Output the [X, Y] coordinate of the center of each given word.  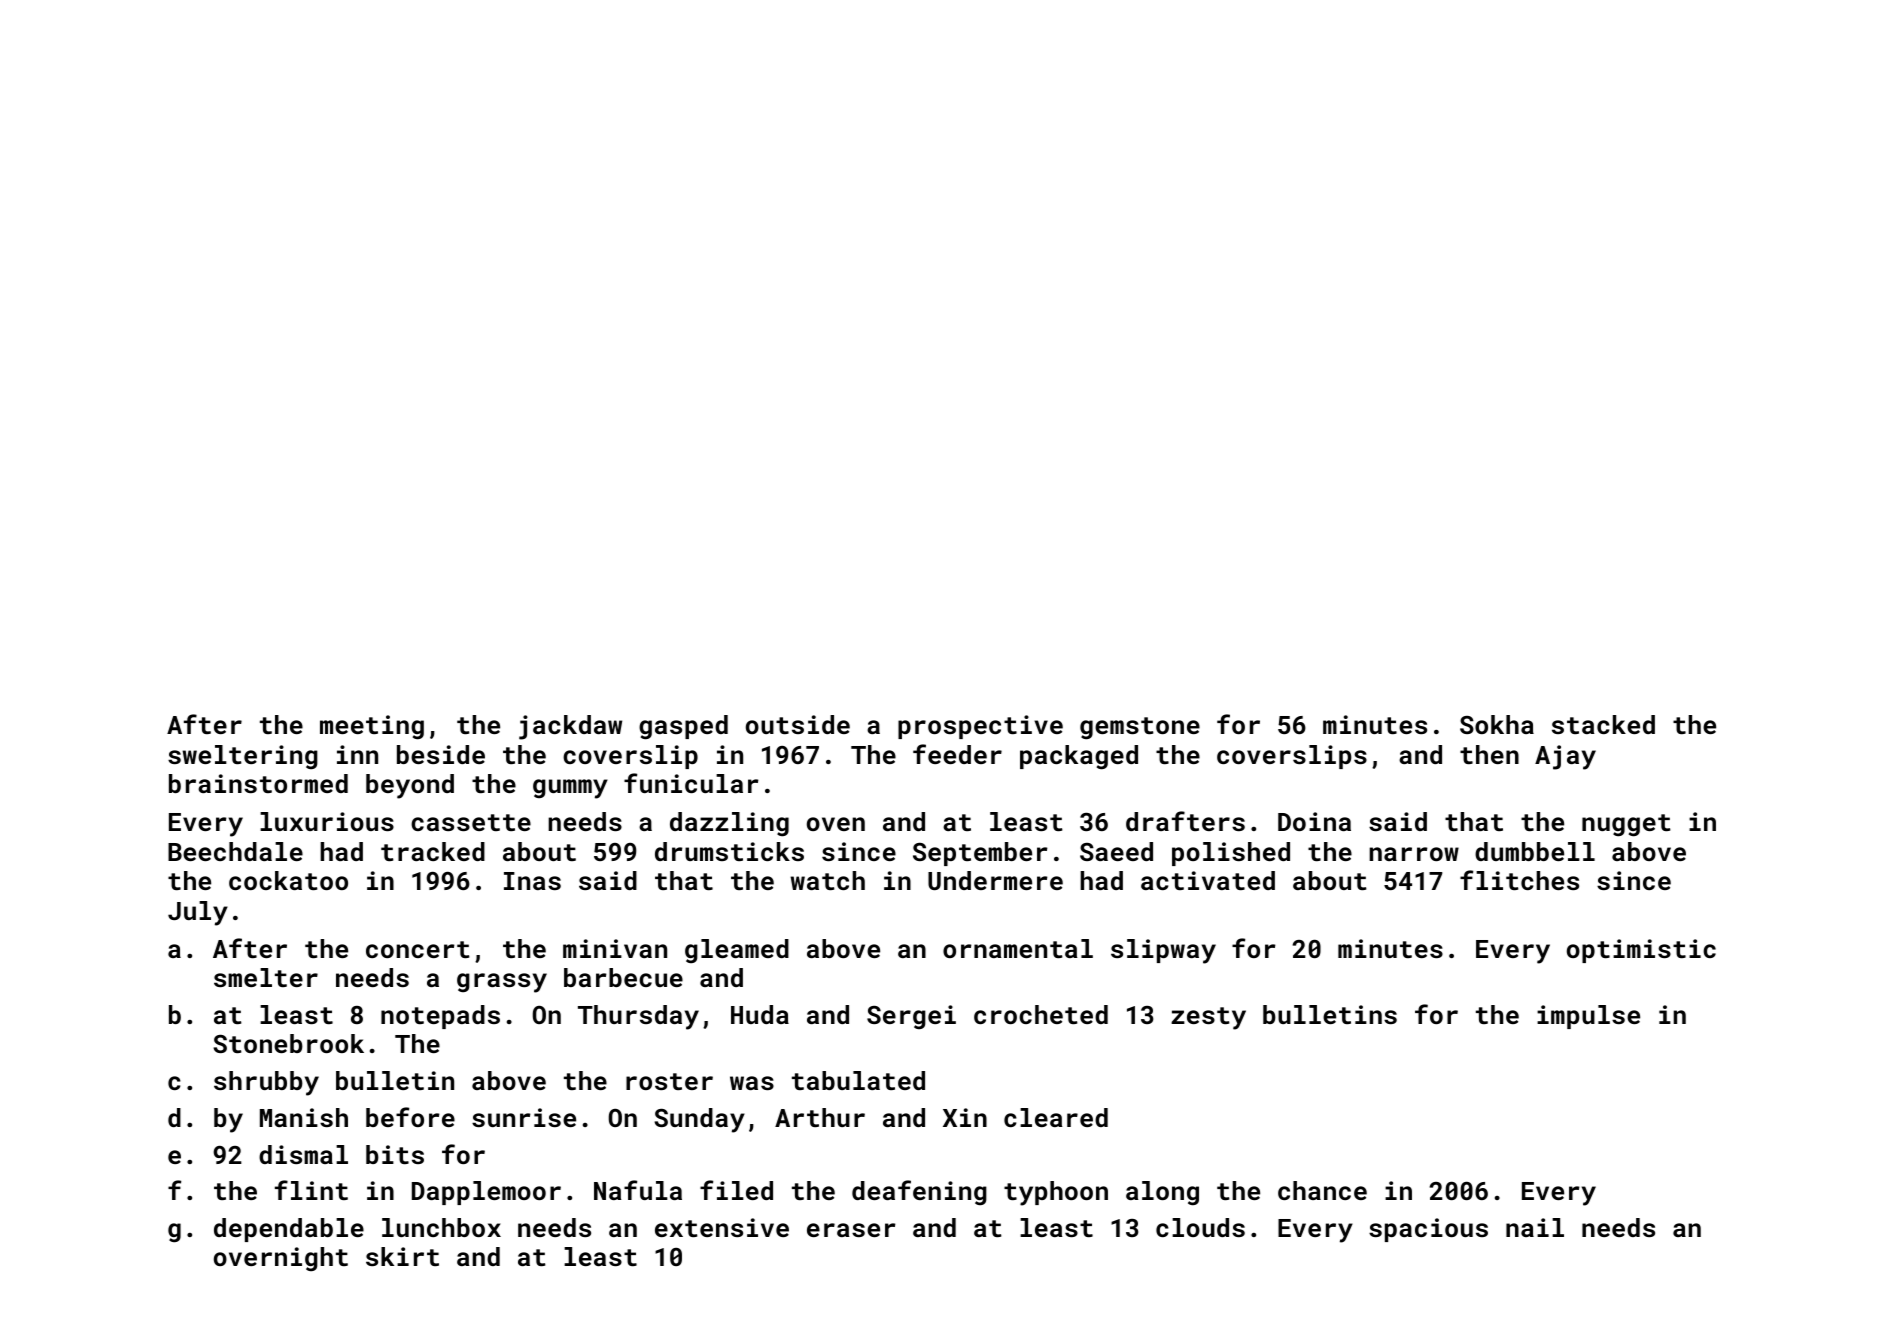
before [410, 1117]
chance [1322, 1190]
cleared [1056, 1117]
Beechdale [235, 851]
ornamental [1018, 948]
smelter [266, 977]
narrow [1414, 854]
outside [798, 724]
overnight [281, 1259]
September [980, 854]
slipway [1163, 951]
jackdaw [570, 727]
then [1489, 754]
